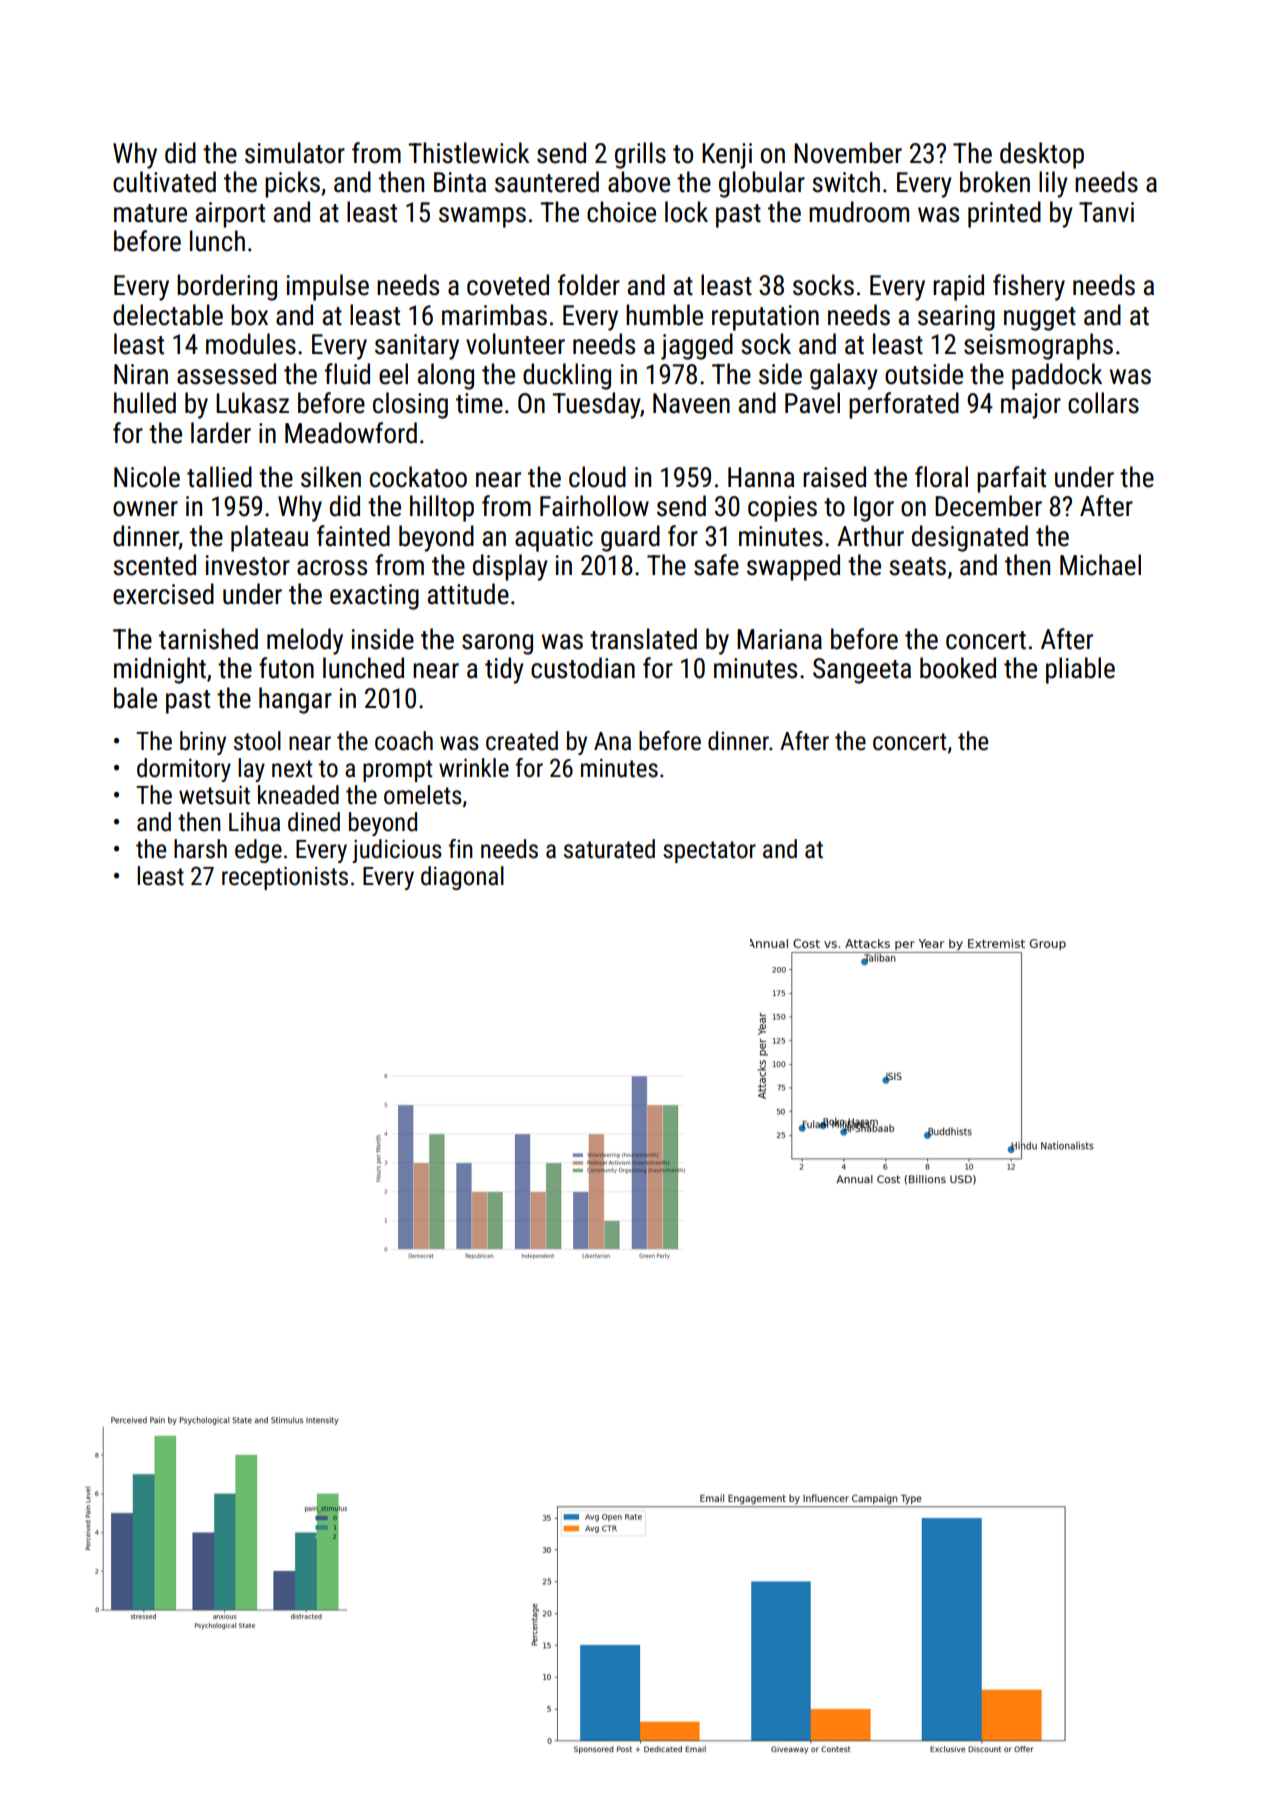 The width and height of the screenshot is (1273, 1800). What do you see at coordinates (292, 184) in the screenshot?
I see `picks` at bounding box center [292, 184].
